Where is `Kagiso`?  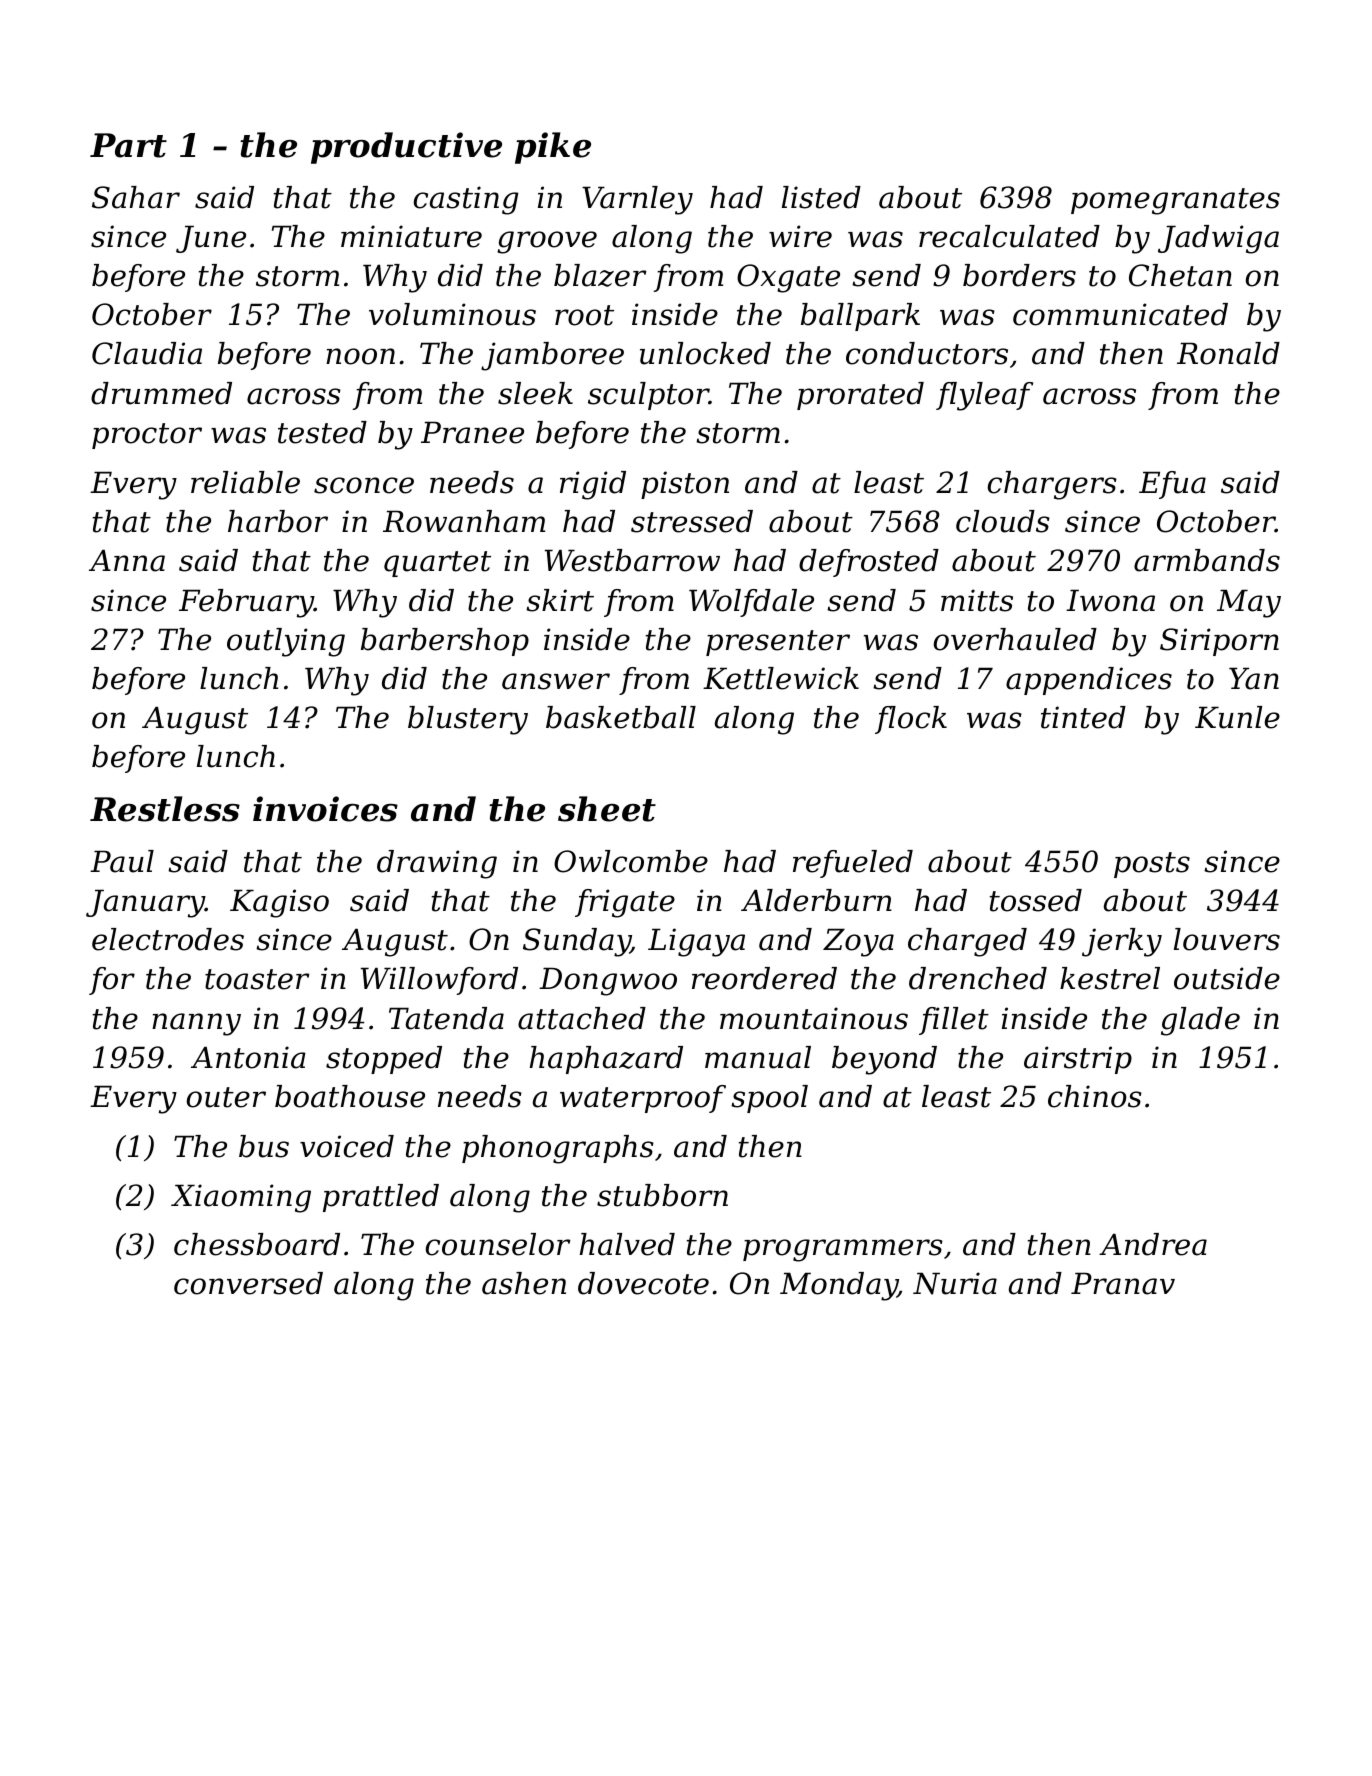
Kagiso is located at coordinates (279, 903).
